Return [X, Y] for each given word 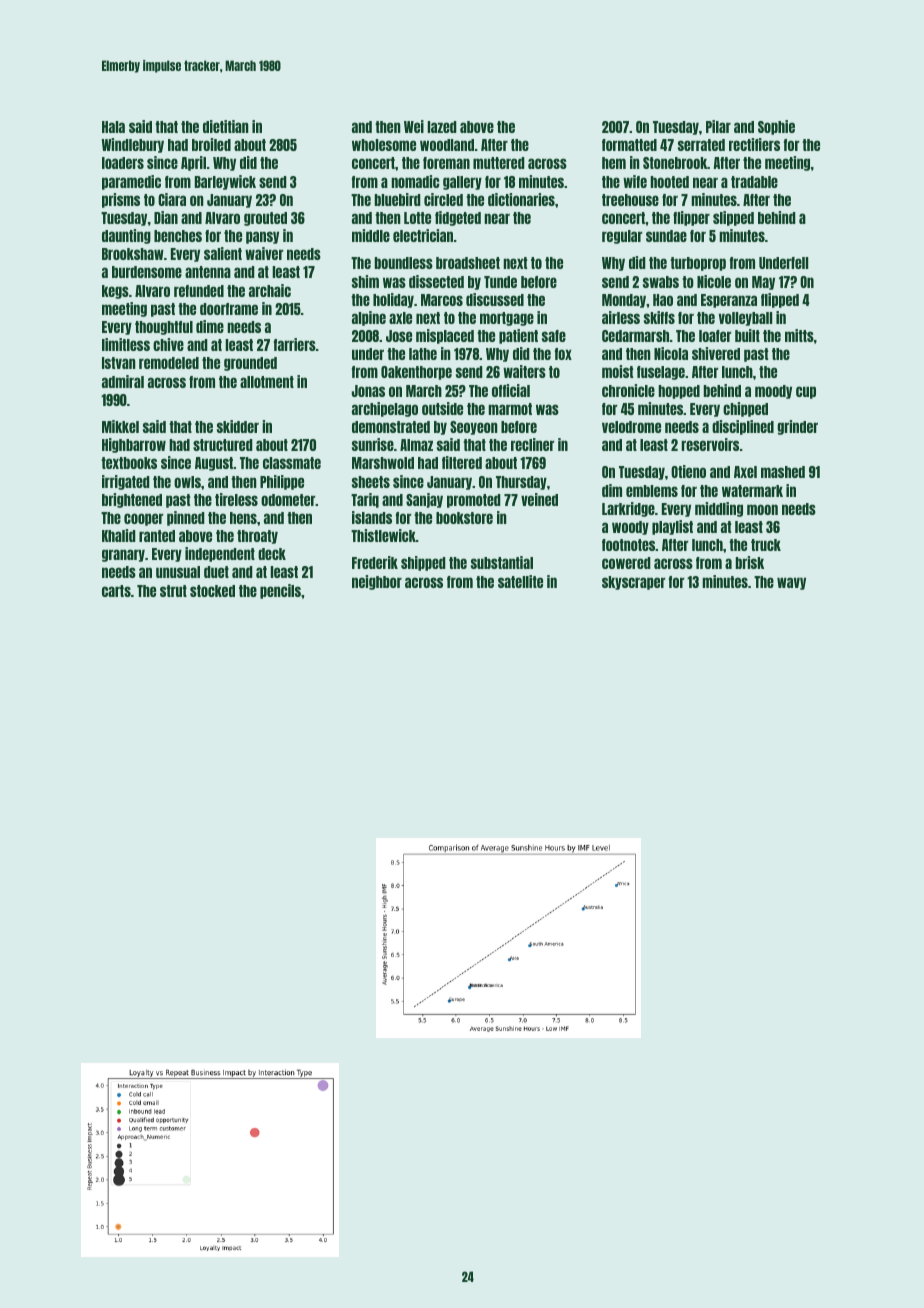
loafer [715, 336]
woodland [447, 145]
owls [187, 482]
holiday [393, 300]
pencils [280, 591]
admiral [123, 381]
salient [223, 253]
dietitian [226, 126]
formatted [629, 145]
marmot [510, 409]
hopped [679, 392]
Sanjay [424, 500]
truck [766, 545]
